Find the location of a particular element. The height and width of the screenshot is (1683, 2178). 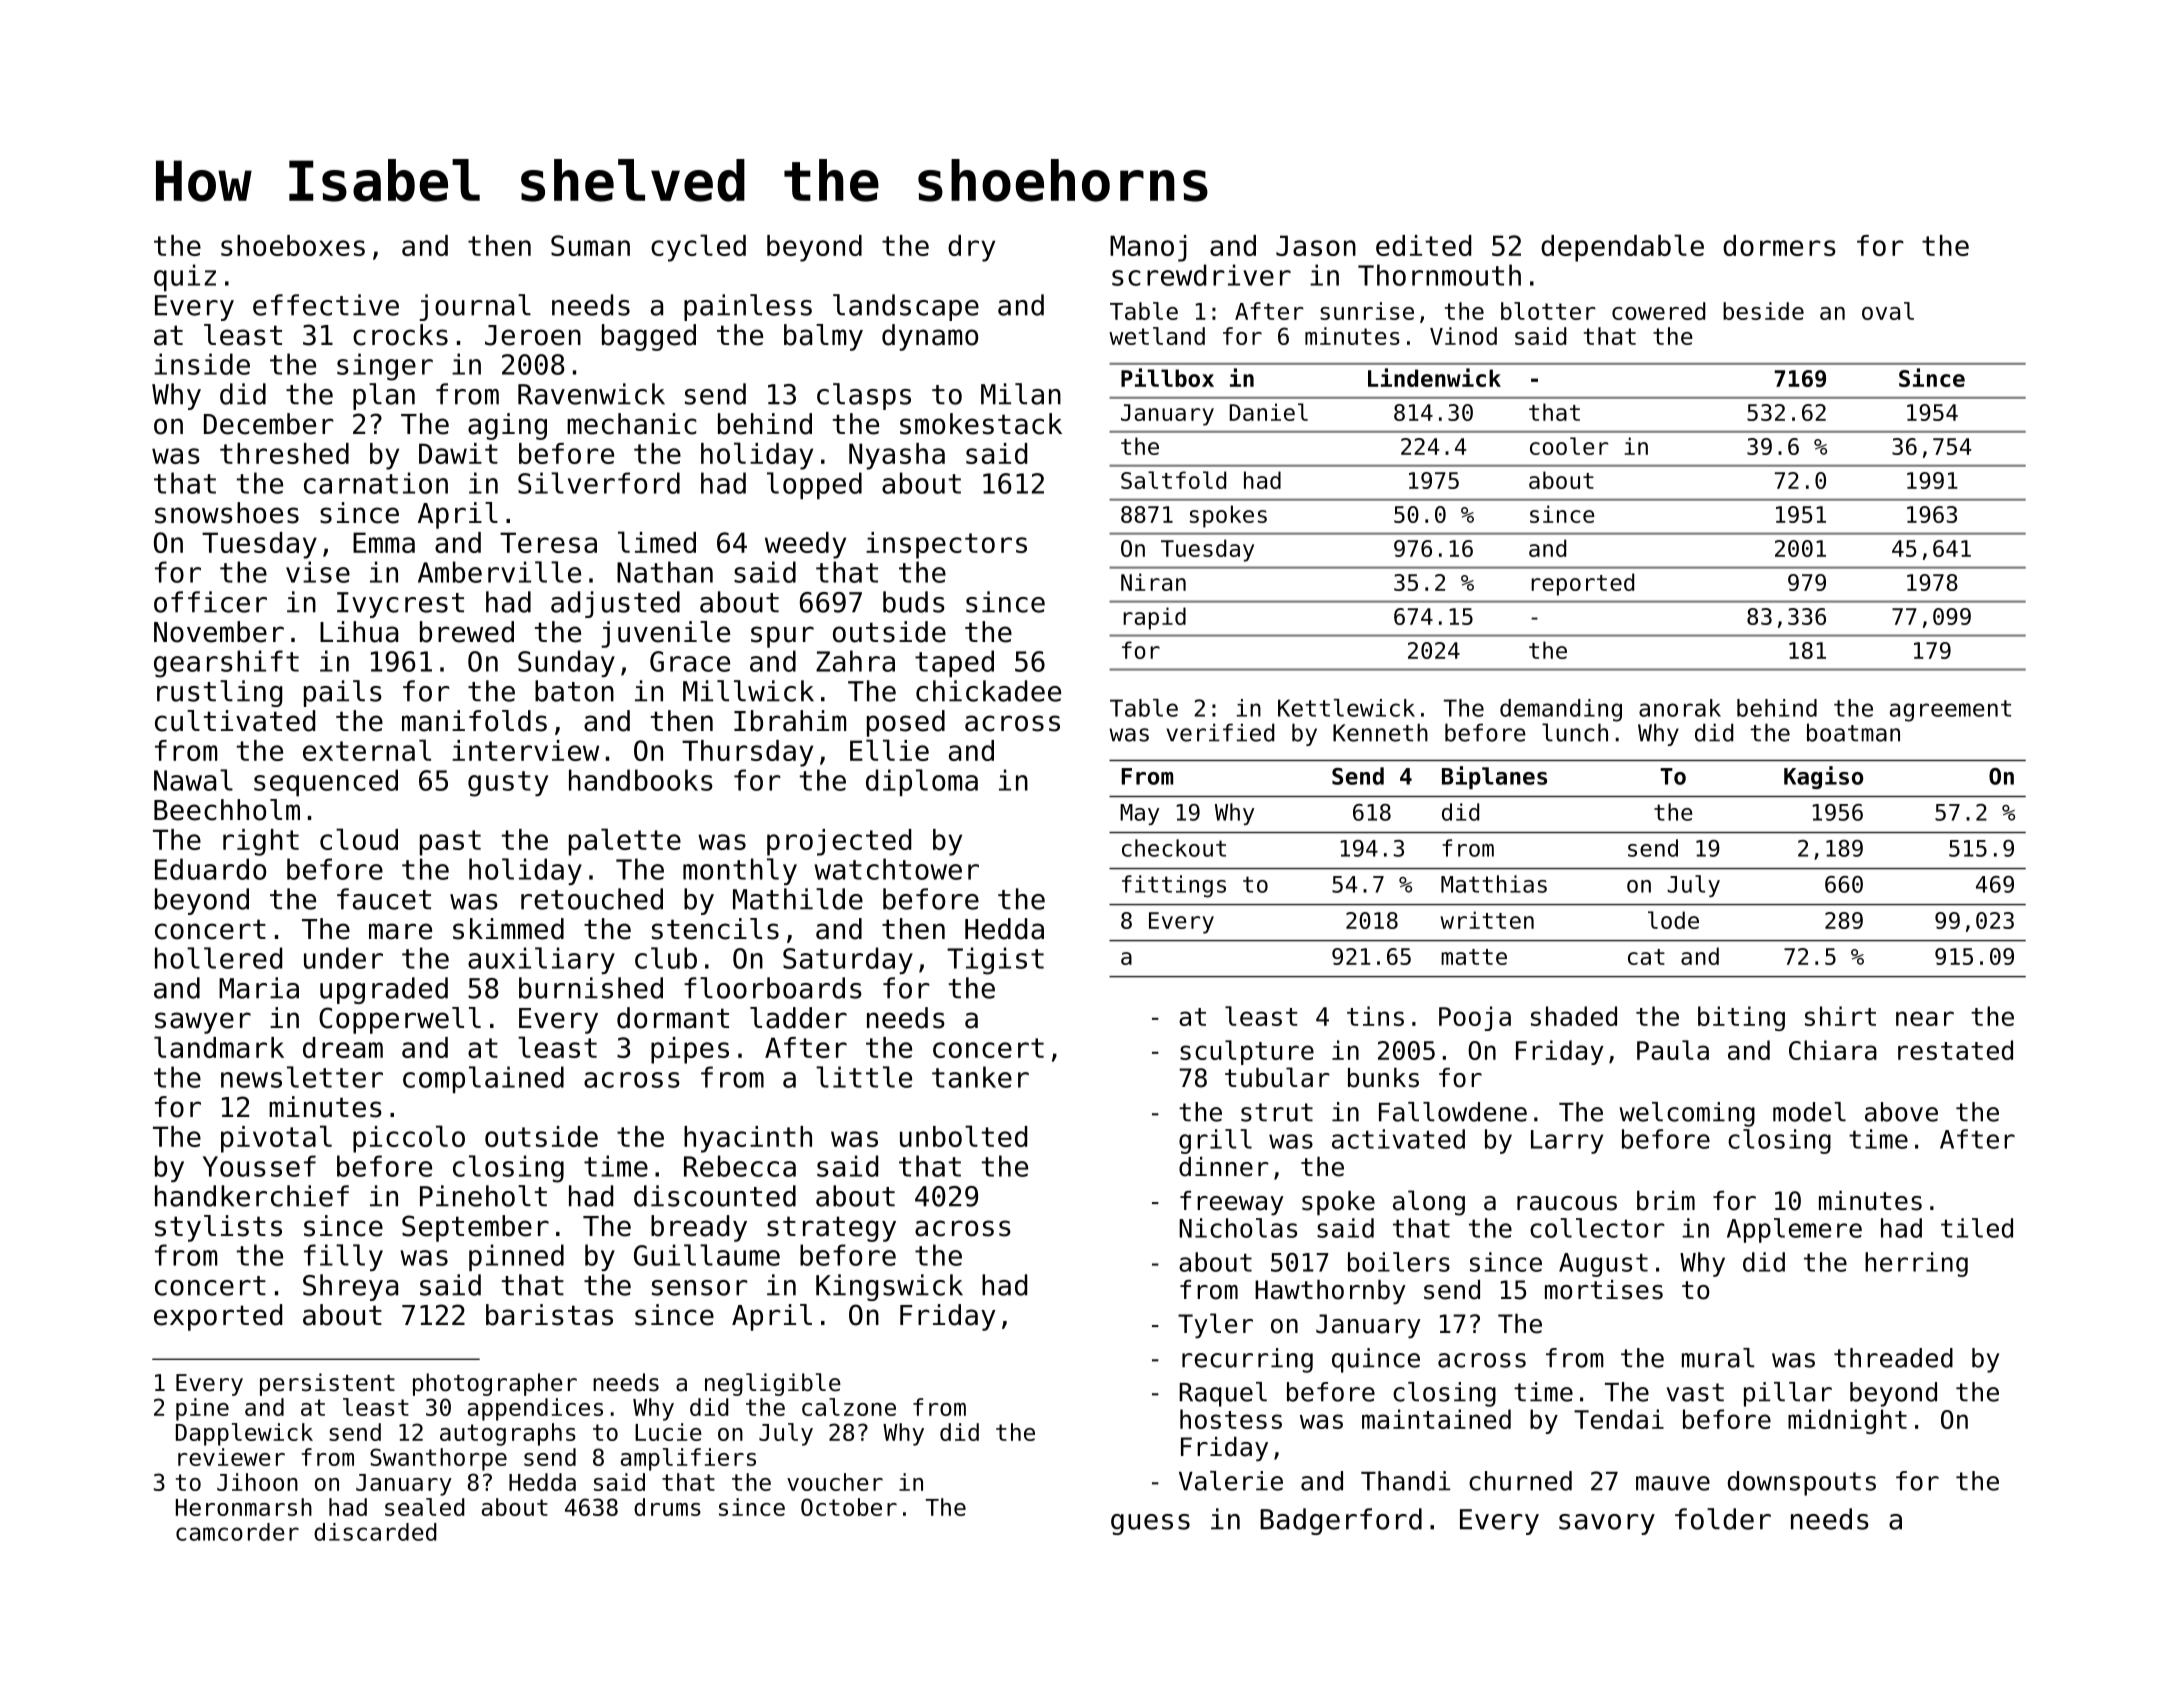

dry is located at coordinates (971, 248).
